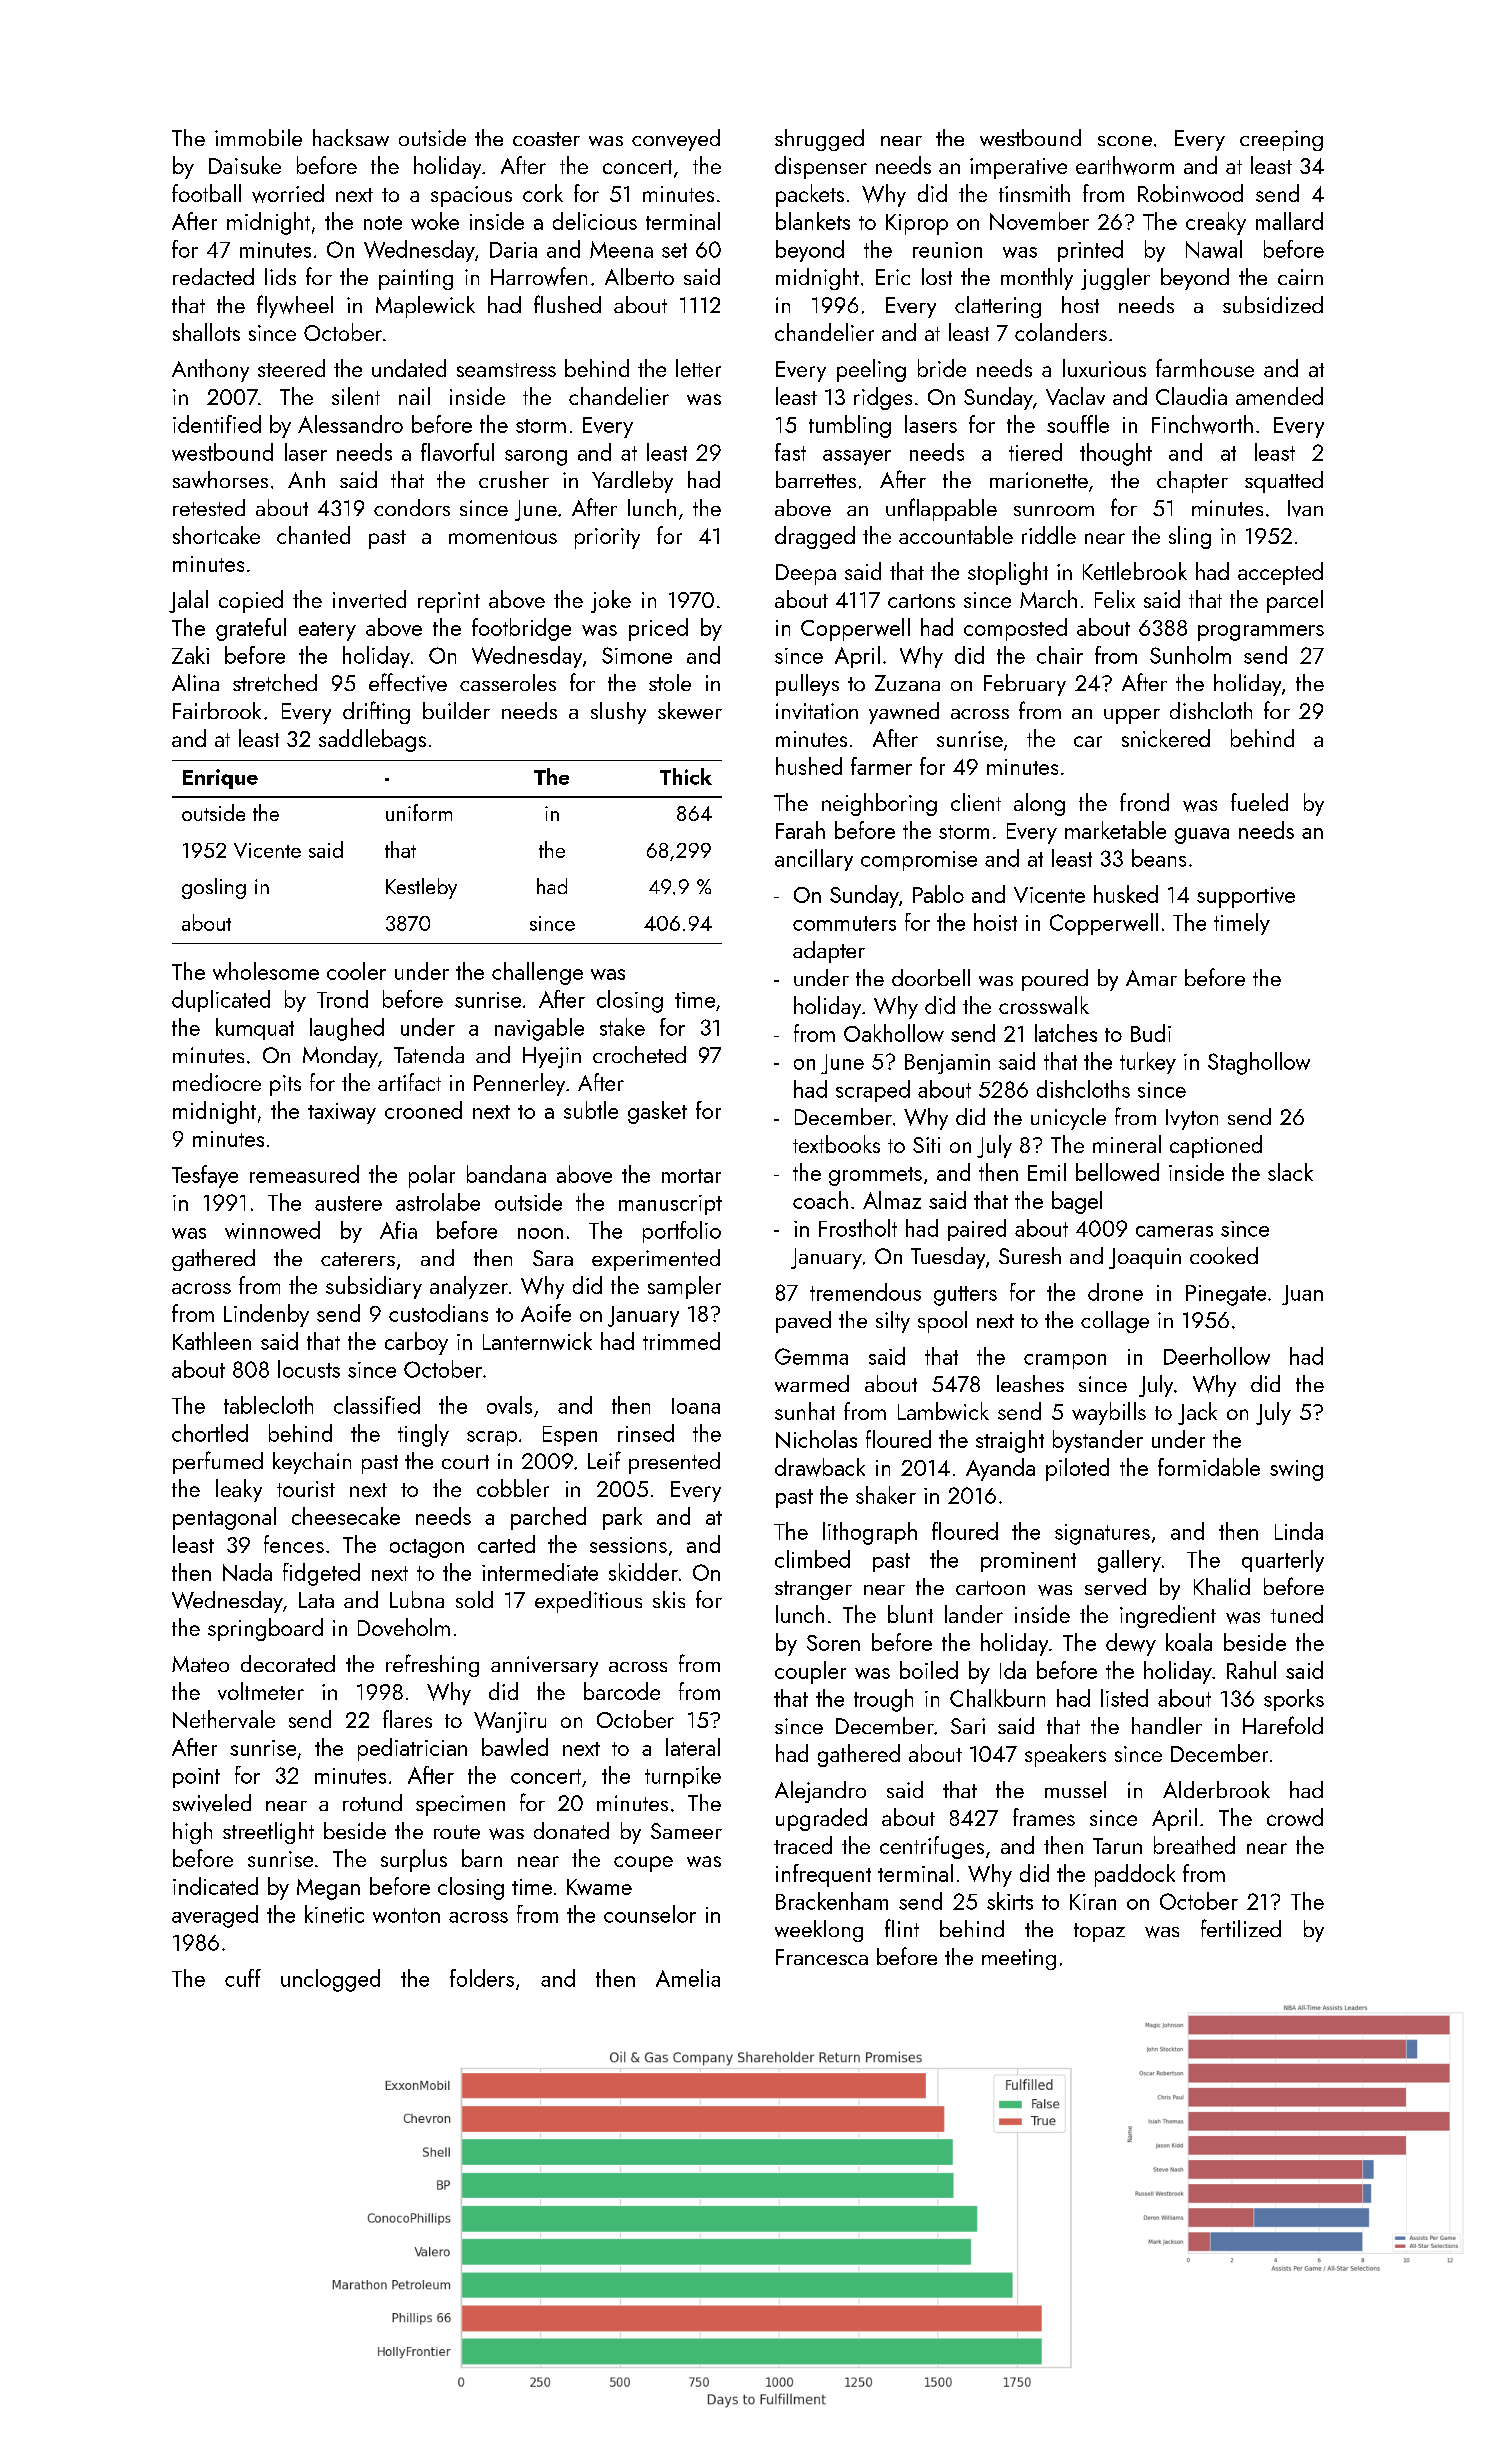 Image resolution: width=1496 pixels, height=2464 pixels. Describe the element at coordinates (471, 196) in the screenshot. I see `spacious` at that location.
